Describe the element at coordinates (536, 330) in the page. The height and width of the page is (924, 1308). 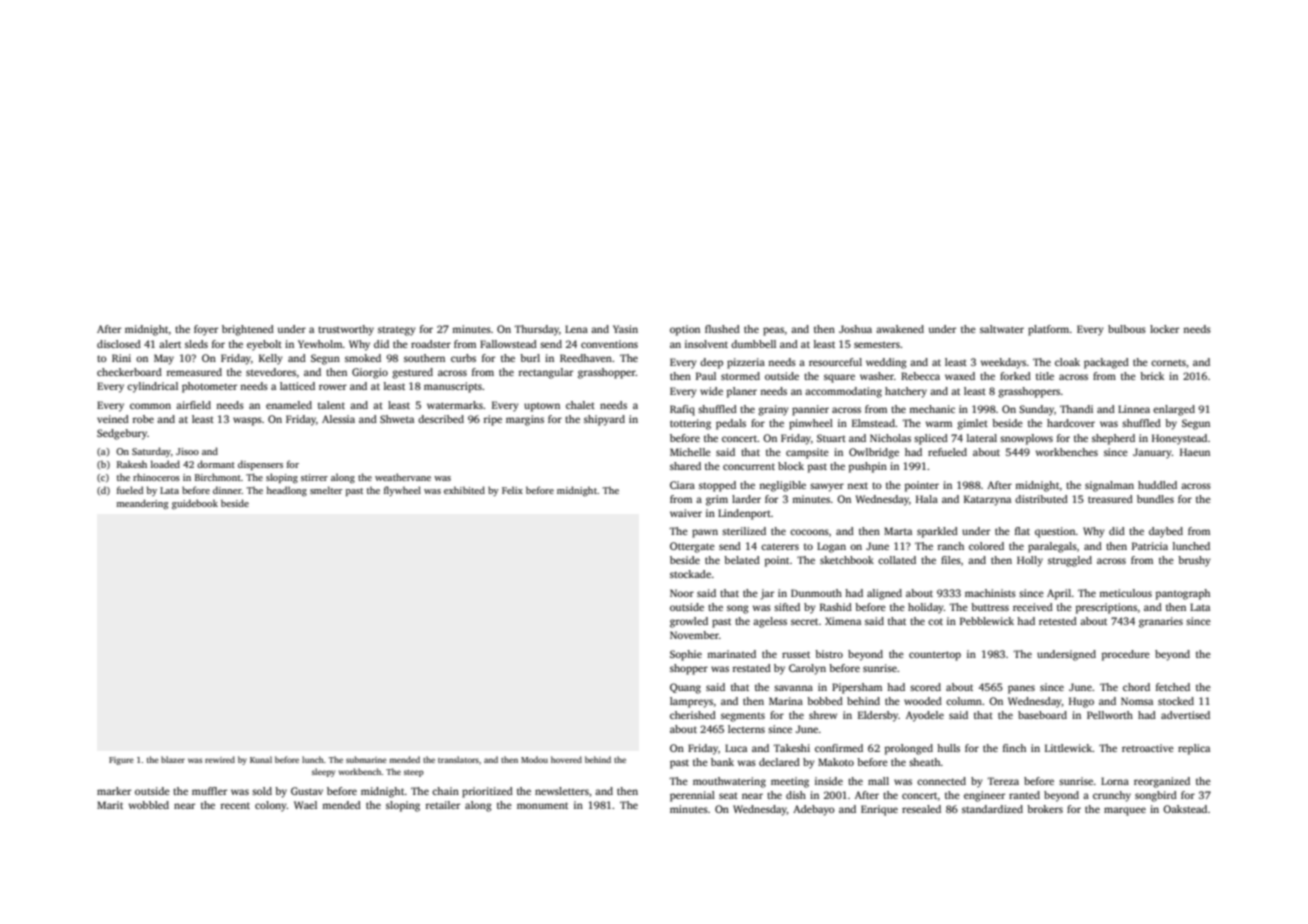
I see `Thursday` at that location.
